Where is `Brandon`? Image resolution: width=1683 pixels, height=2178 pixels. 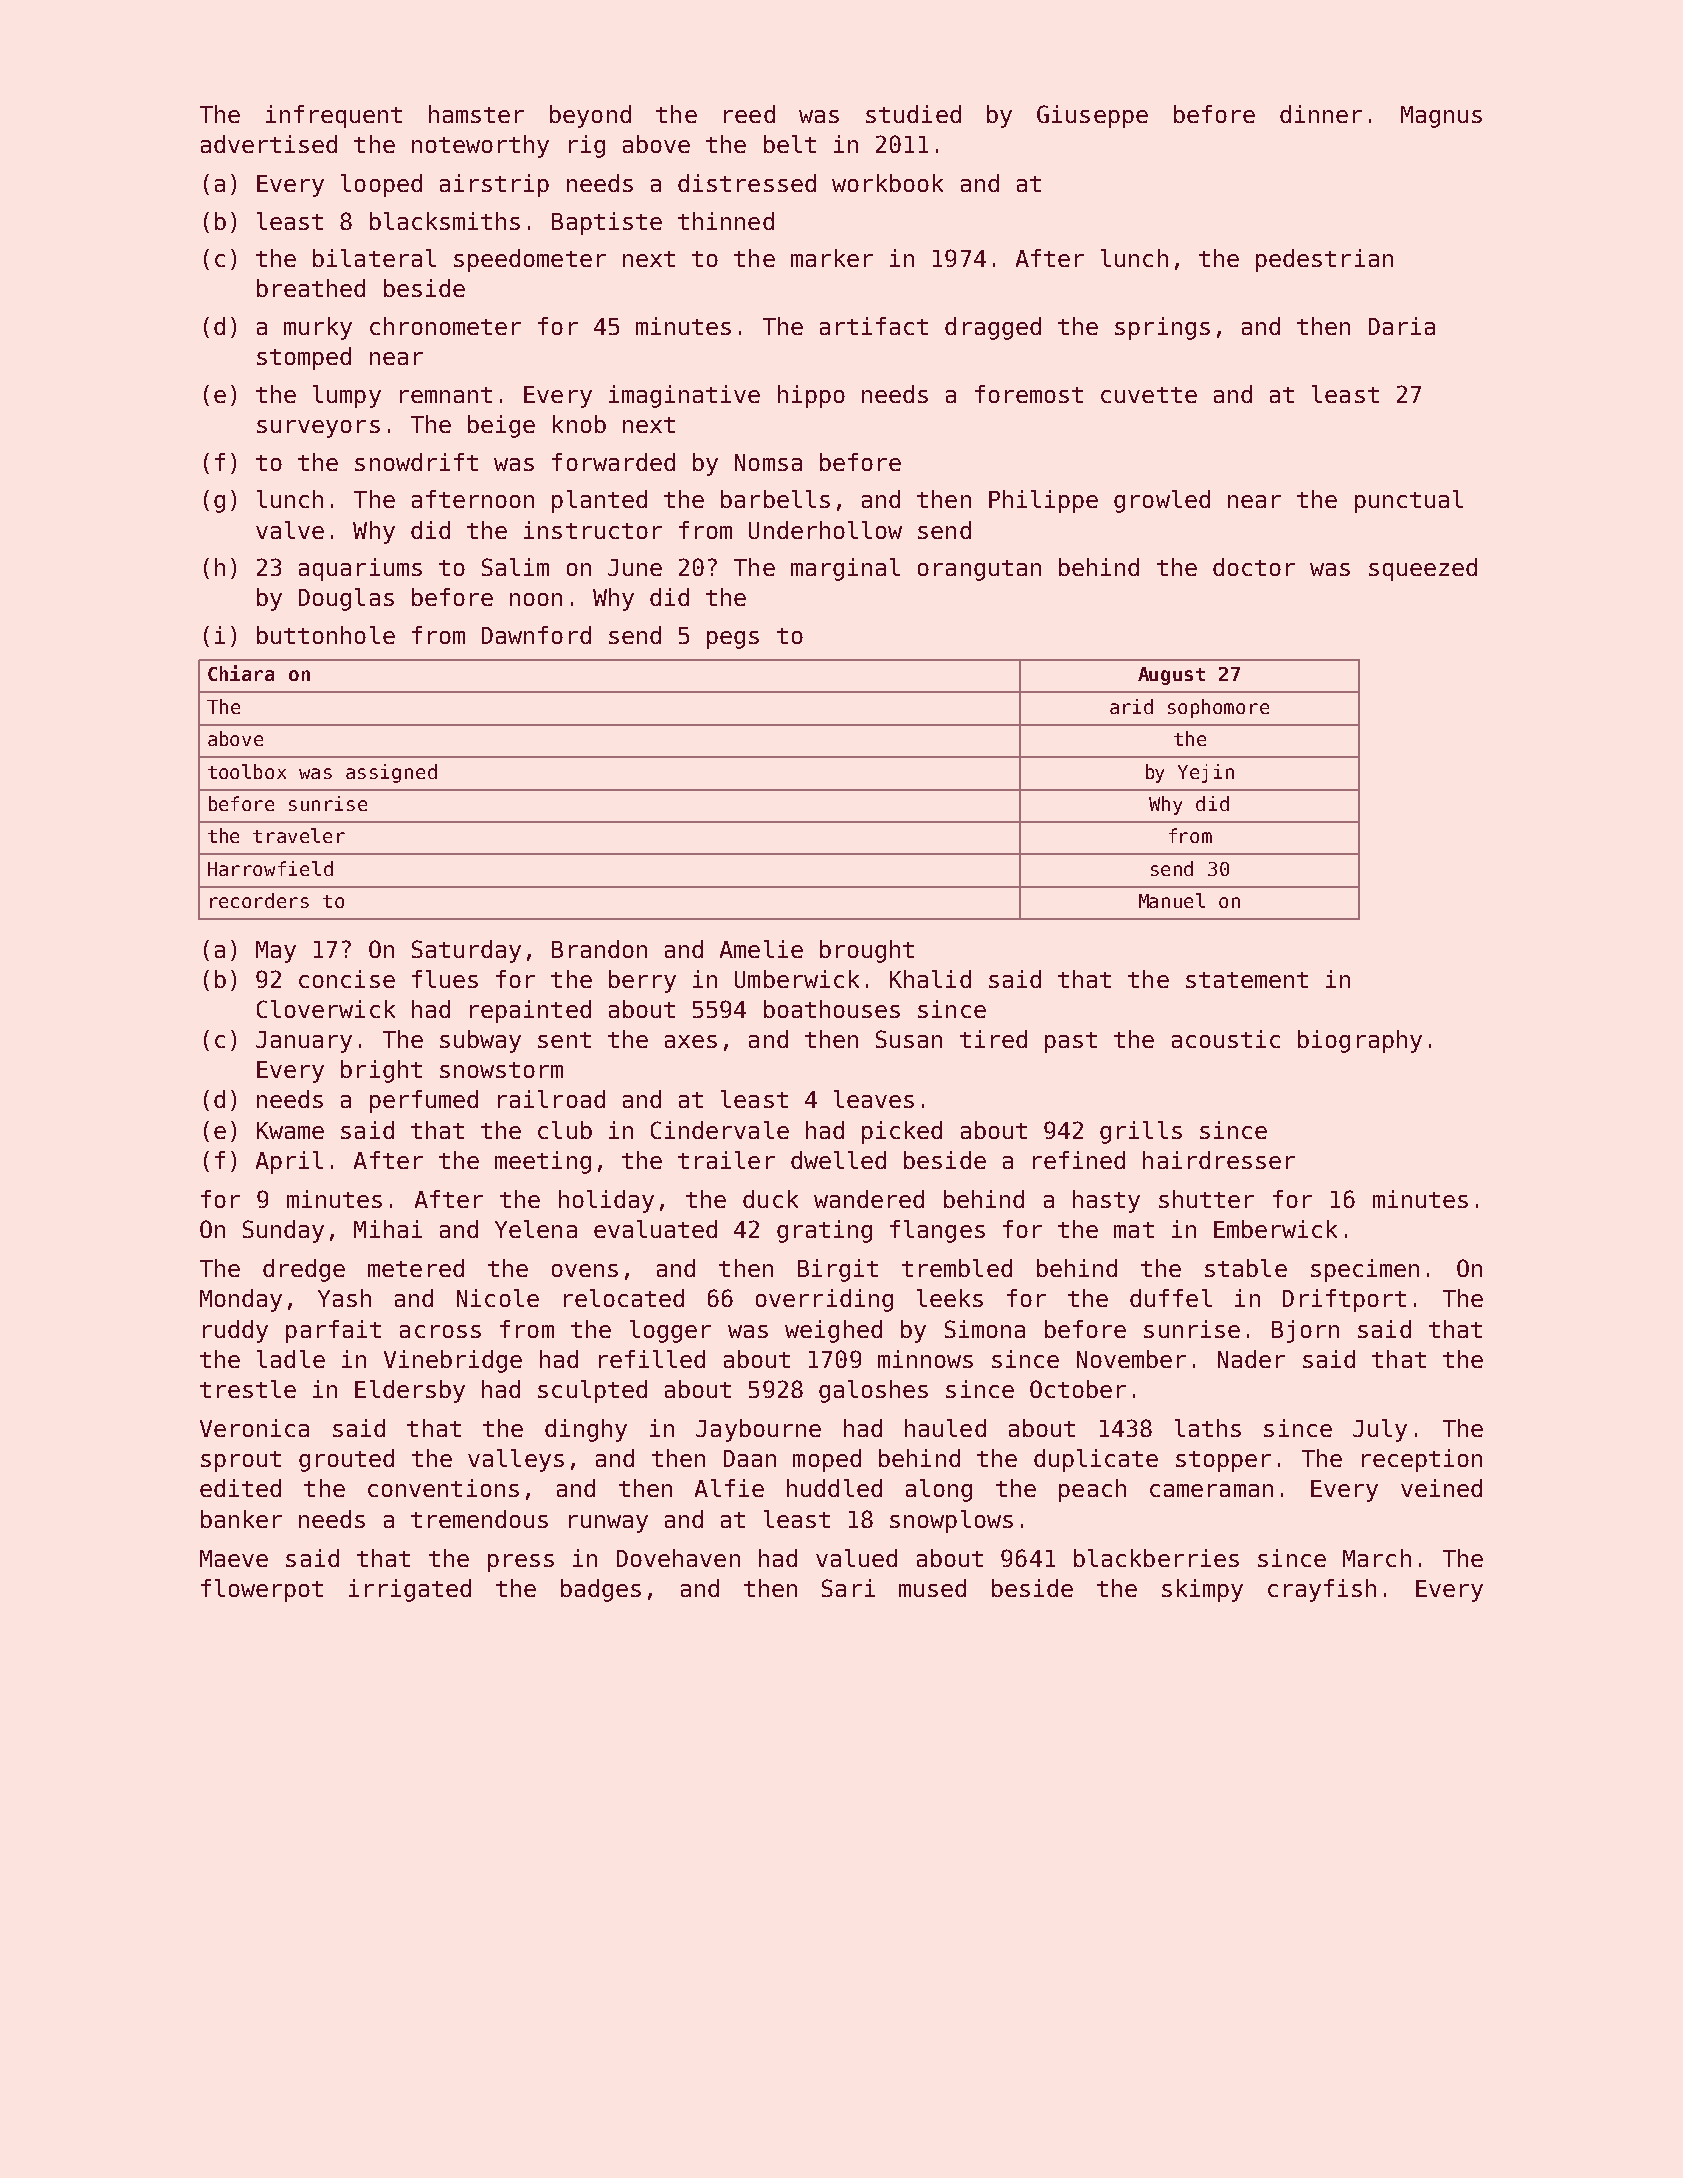
Brandon is located at coordinates (599, 949).
